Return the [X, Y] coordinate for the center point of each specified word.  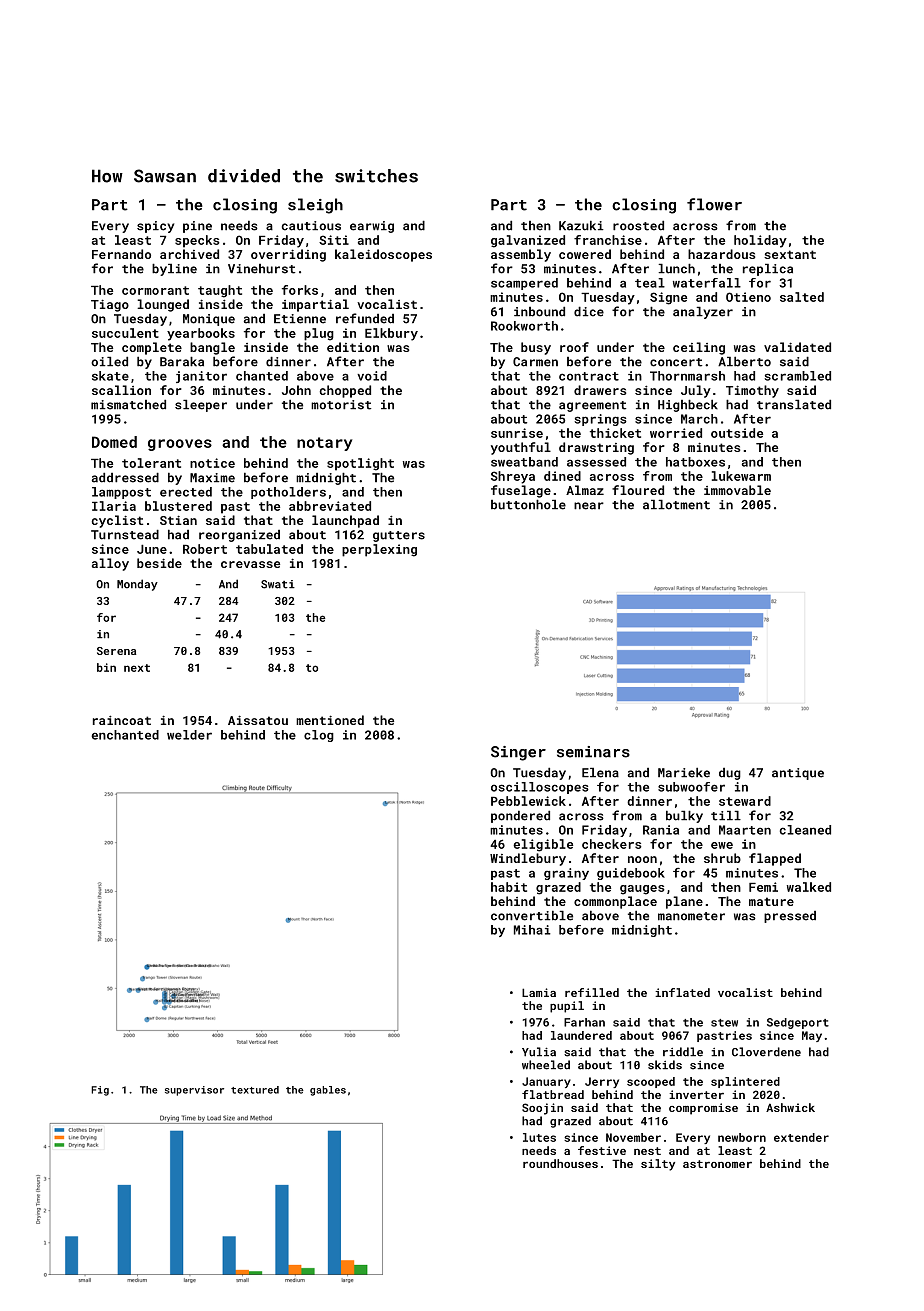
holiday [760, 241]
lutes [539, 1137]
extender [801, 1137]
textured [255, 1090]
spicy [155, 227]
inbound [539, 312]
